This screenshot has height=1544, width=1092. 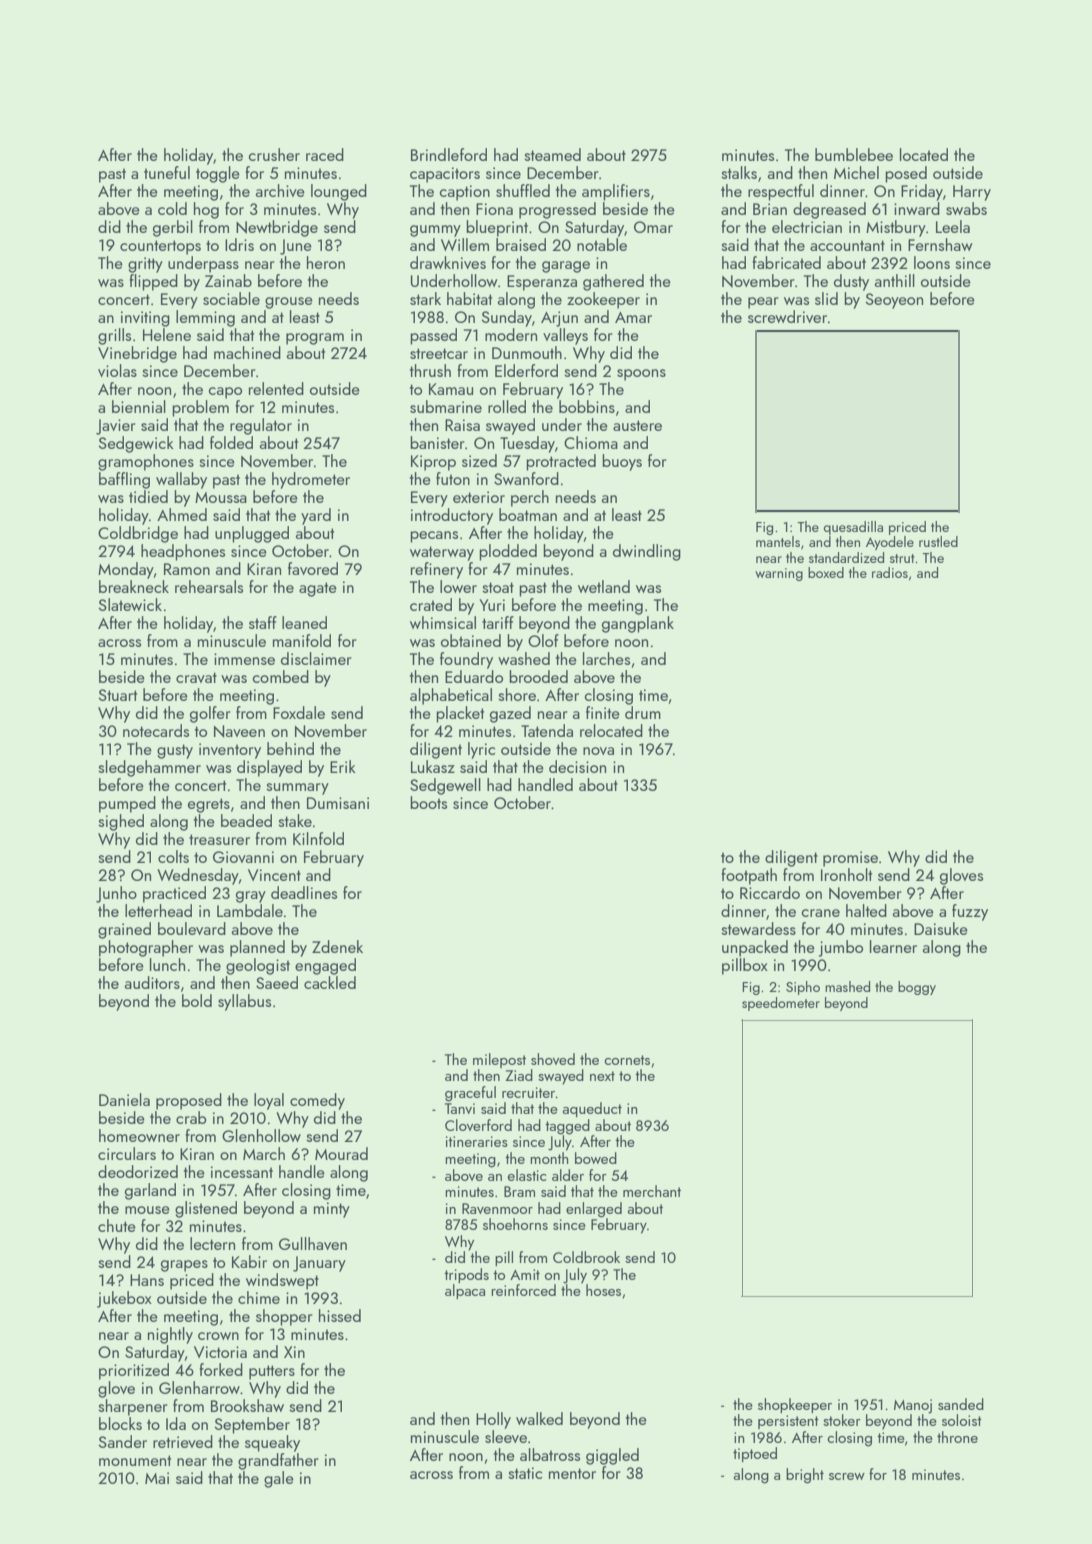 I want to click on Helene, so click(x=167, y=334).
